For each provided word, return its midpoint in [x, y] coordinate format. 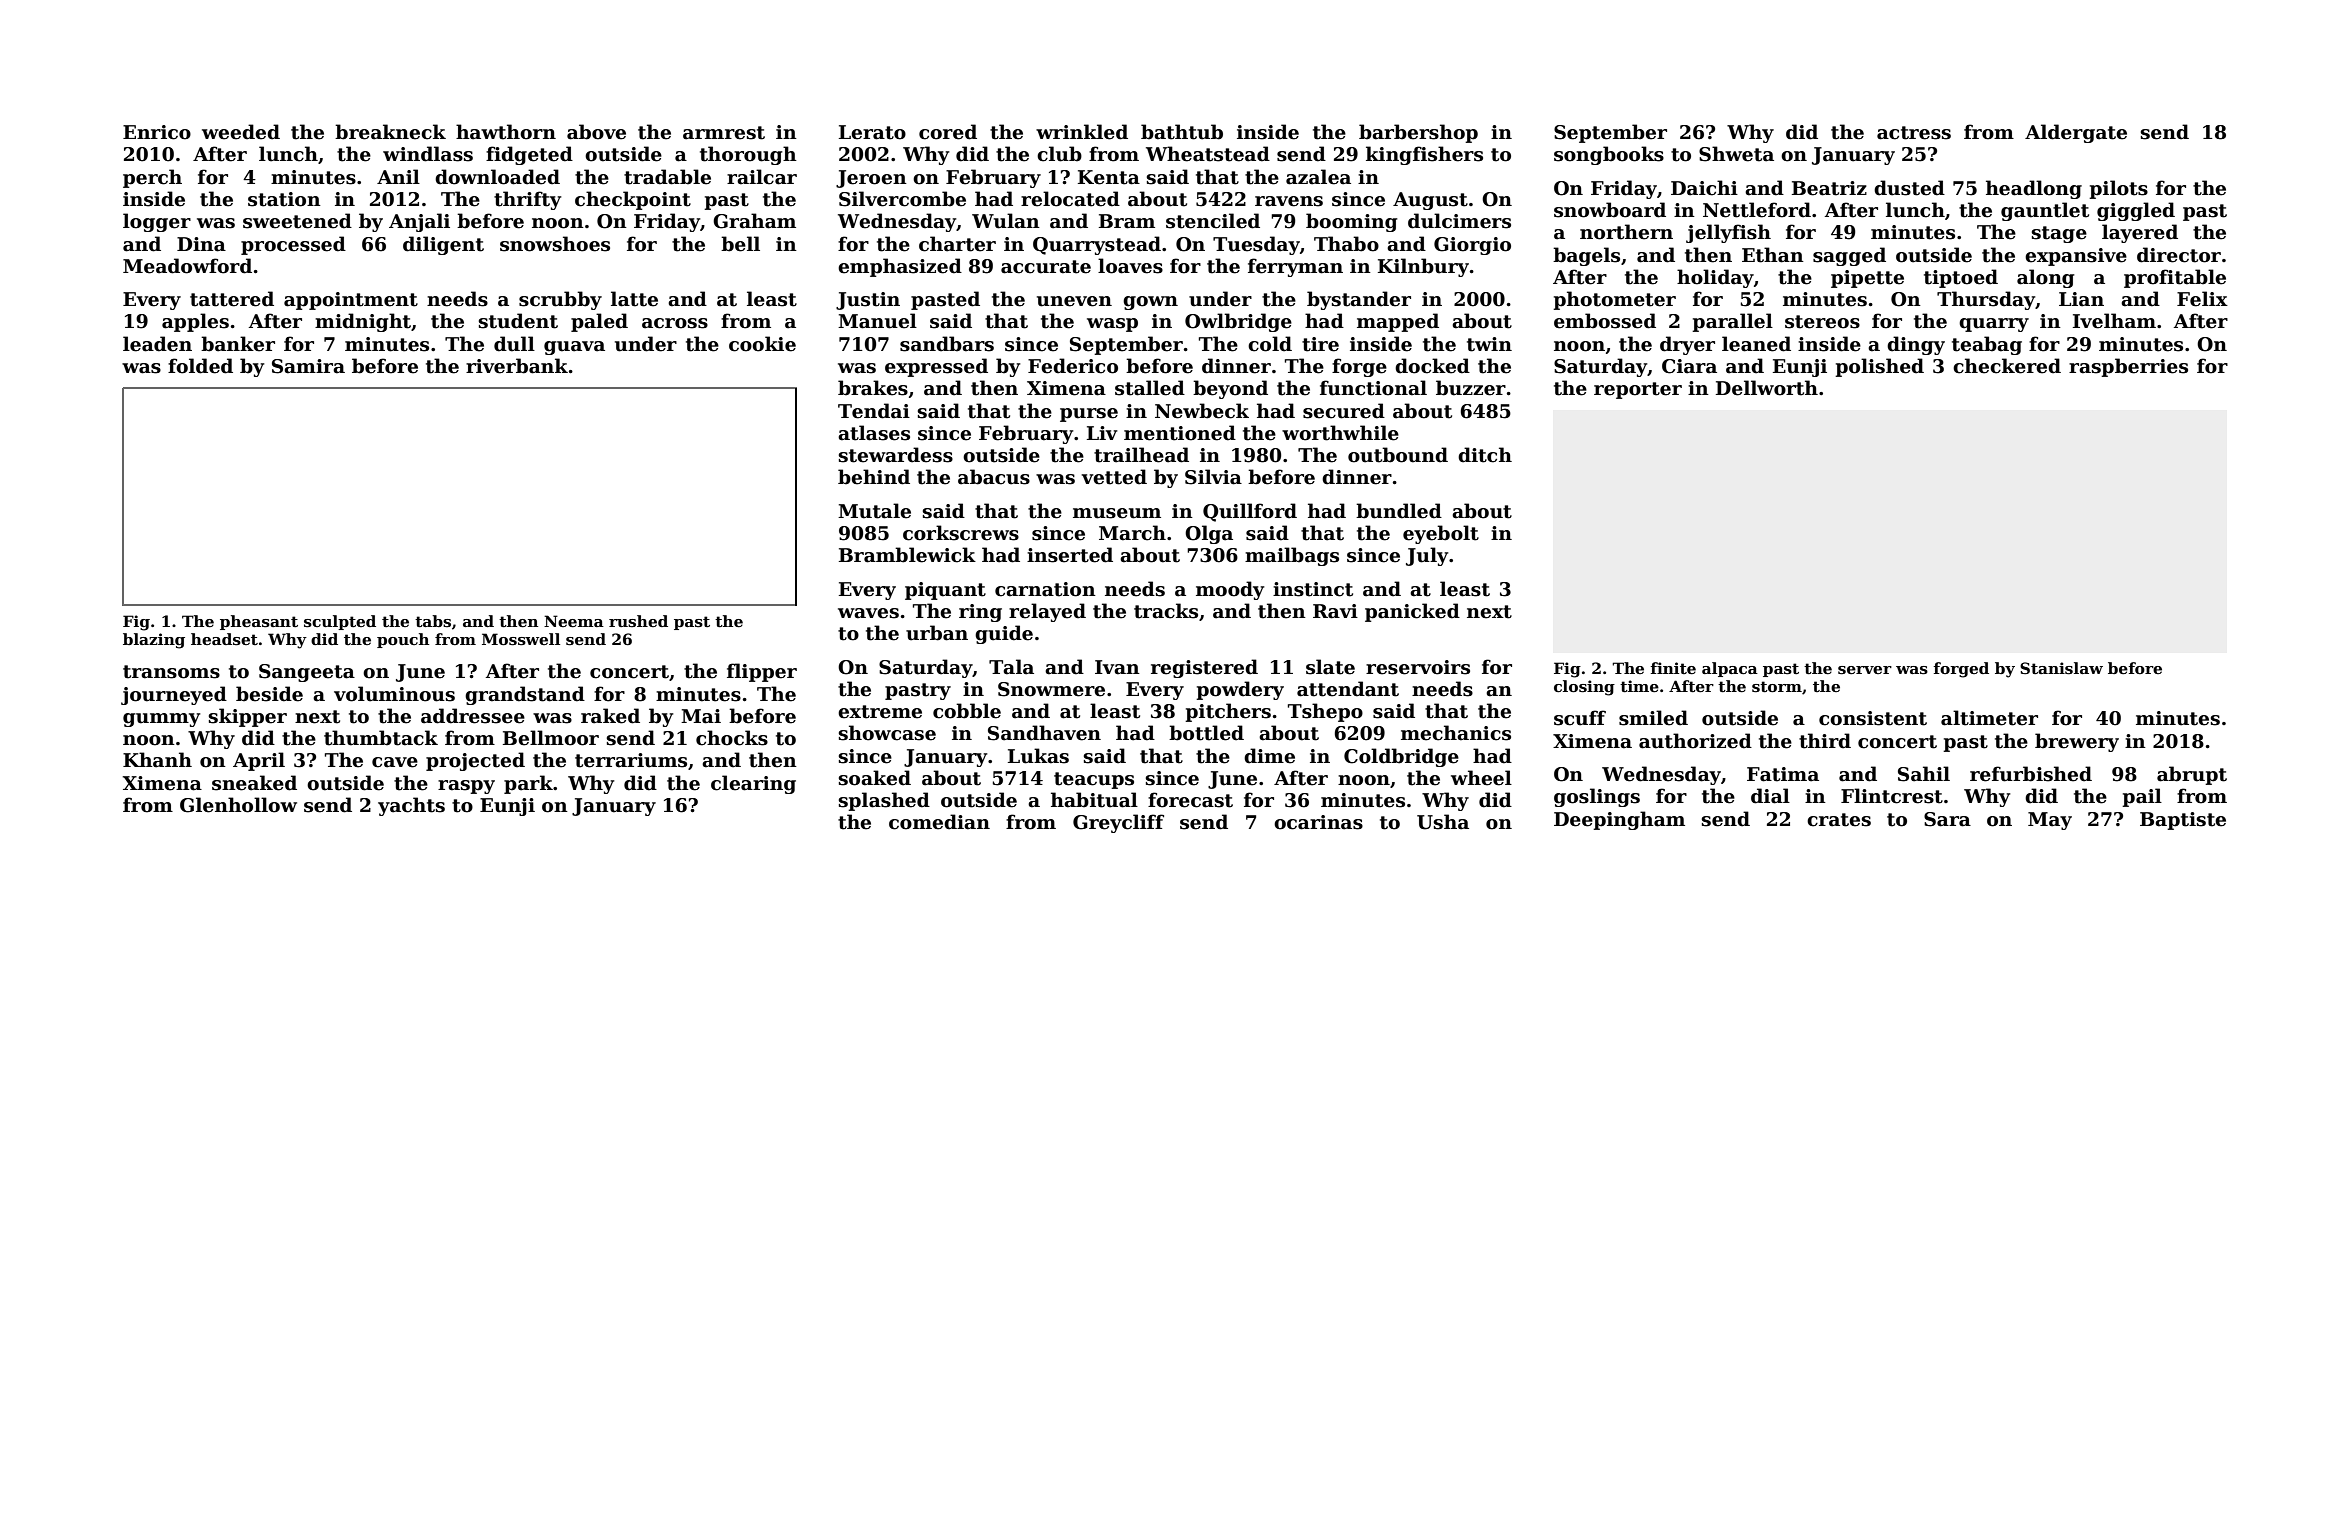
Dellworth [1767, 388]
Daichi [1704, 188]
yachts [411, 806]
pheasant [259, 622]
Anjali [419, 222]
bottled [1206, 733]
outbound [1398, 455]
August [1430, 201]
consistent [1873, 718]
